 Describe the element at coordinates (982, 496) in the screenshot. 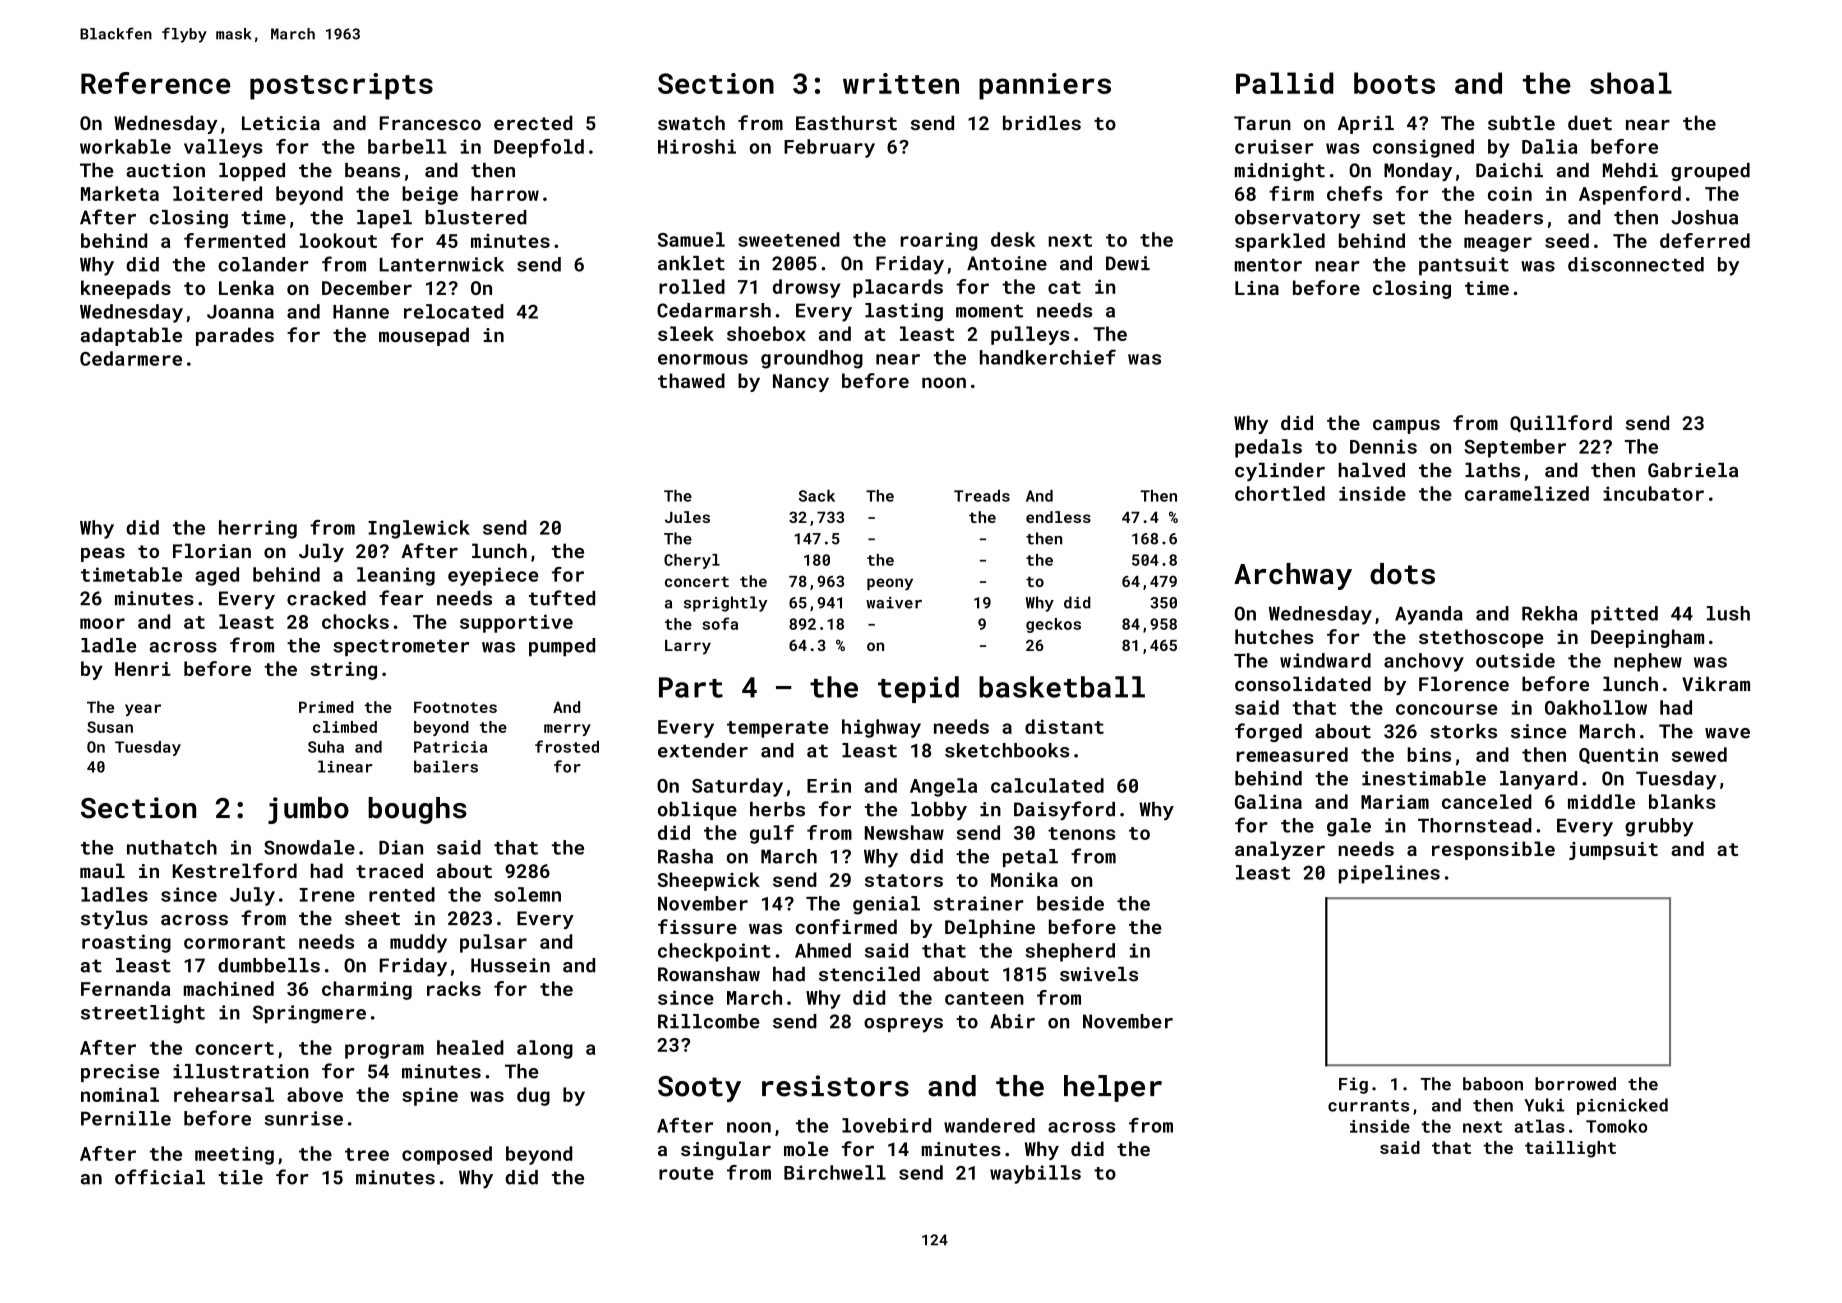

I see `Treads` at that location.
